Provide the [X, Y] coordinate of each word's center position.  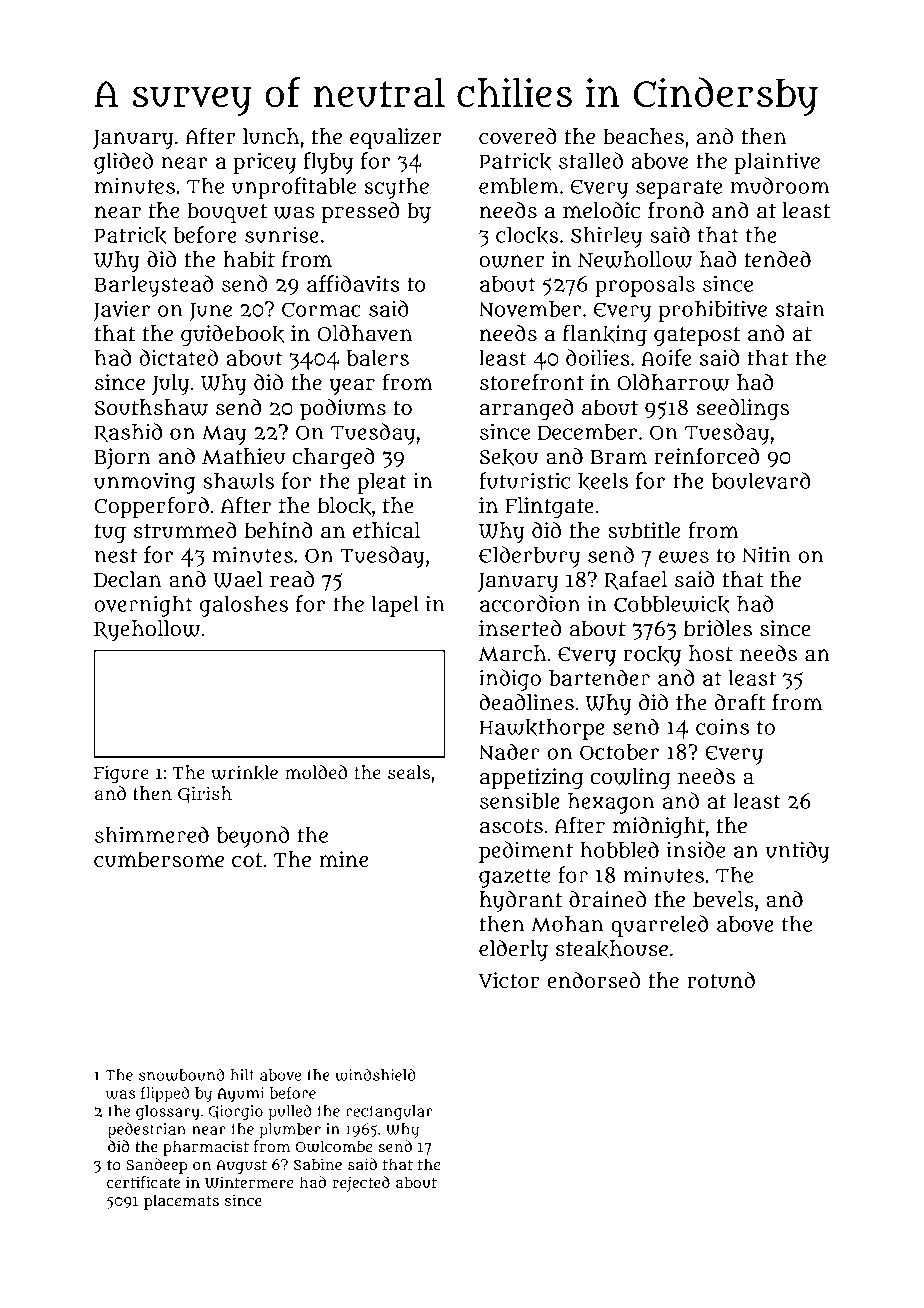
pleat [382, 483]
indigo [510, 680]
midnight [659, 827]
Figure [121, 774]
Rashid [128, 433]
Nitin [766, 555]
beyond [253, 837]
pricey [264, 163]
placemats [181, 1202]
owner [512, 261]
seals [409, 772]
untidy [797, 852]
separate [679, 189]
